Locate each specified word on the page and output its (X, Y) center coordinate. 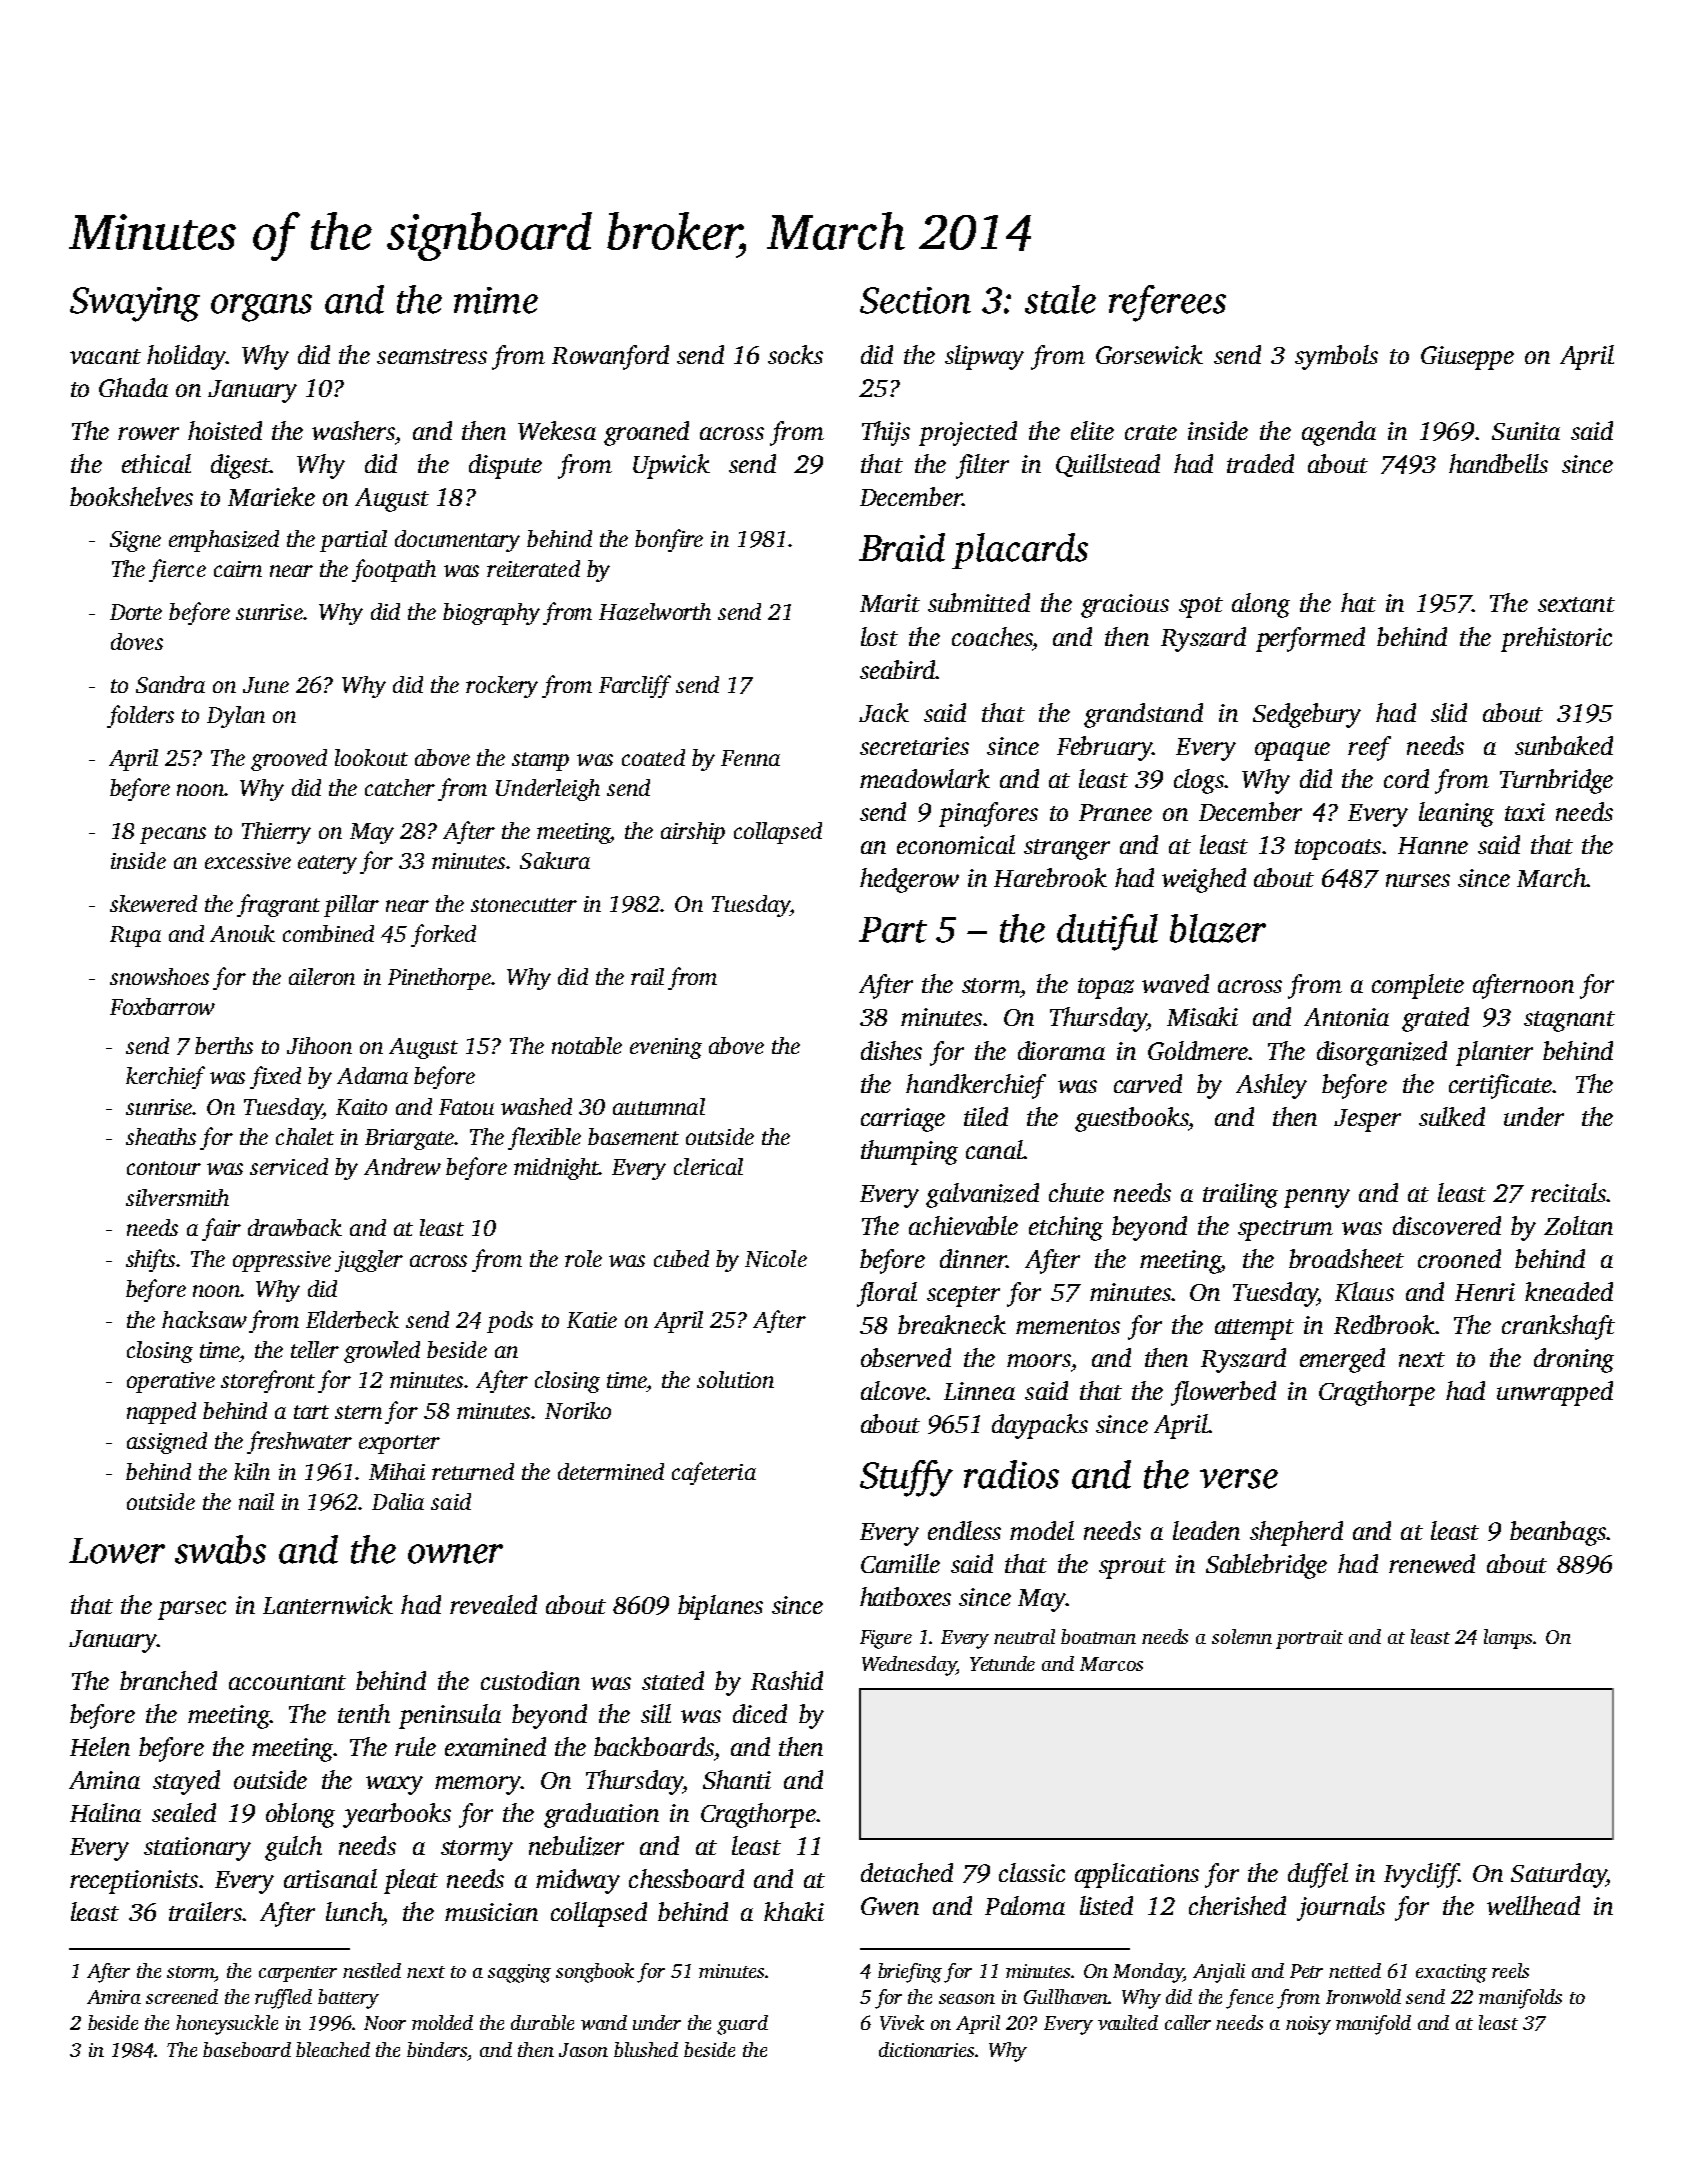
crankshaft (1558, 1327)
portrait (1309, 1639)
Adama (372, 1075)
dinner (973, 1258)
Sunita (1526, 431)
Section (915, 300)
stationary (197, 1849)
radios (1011, 1474)
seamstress (432, 356)
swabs (220, 1549)
